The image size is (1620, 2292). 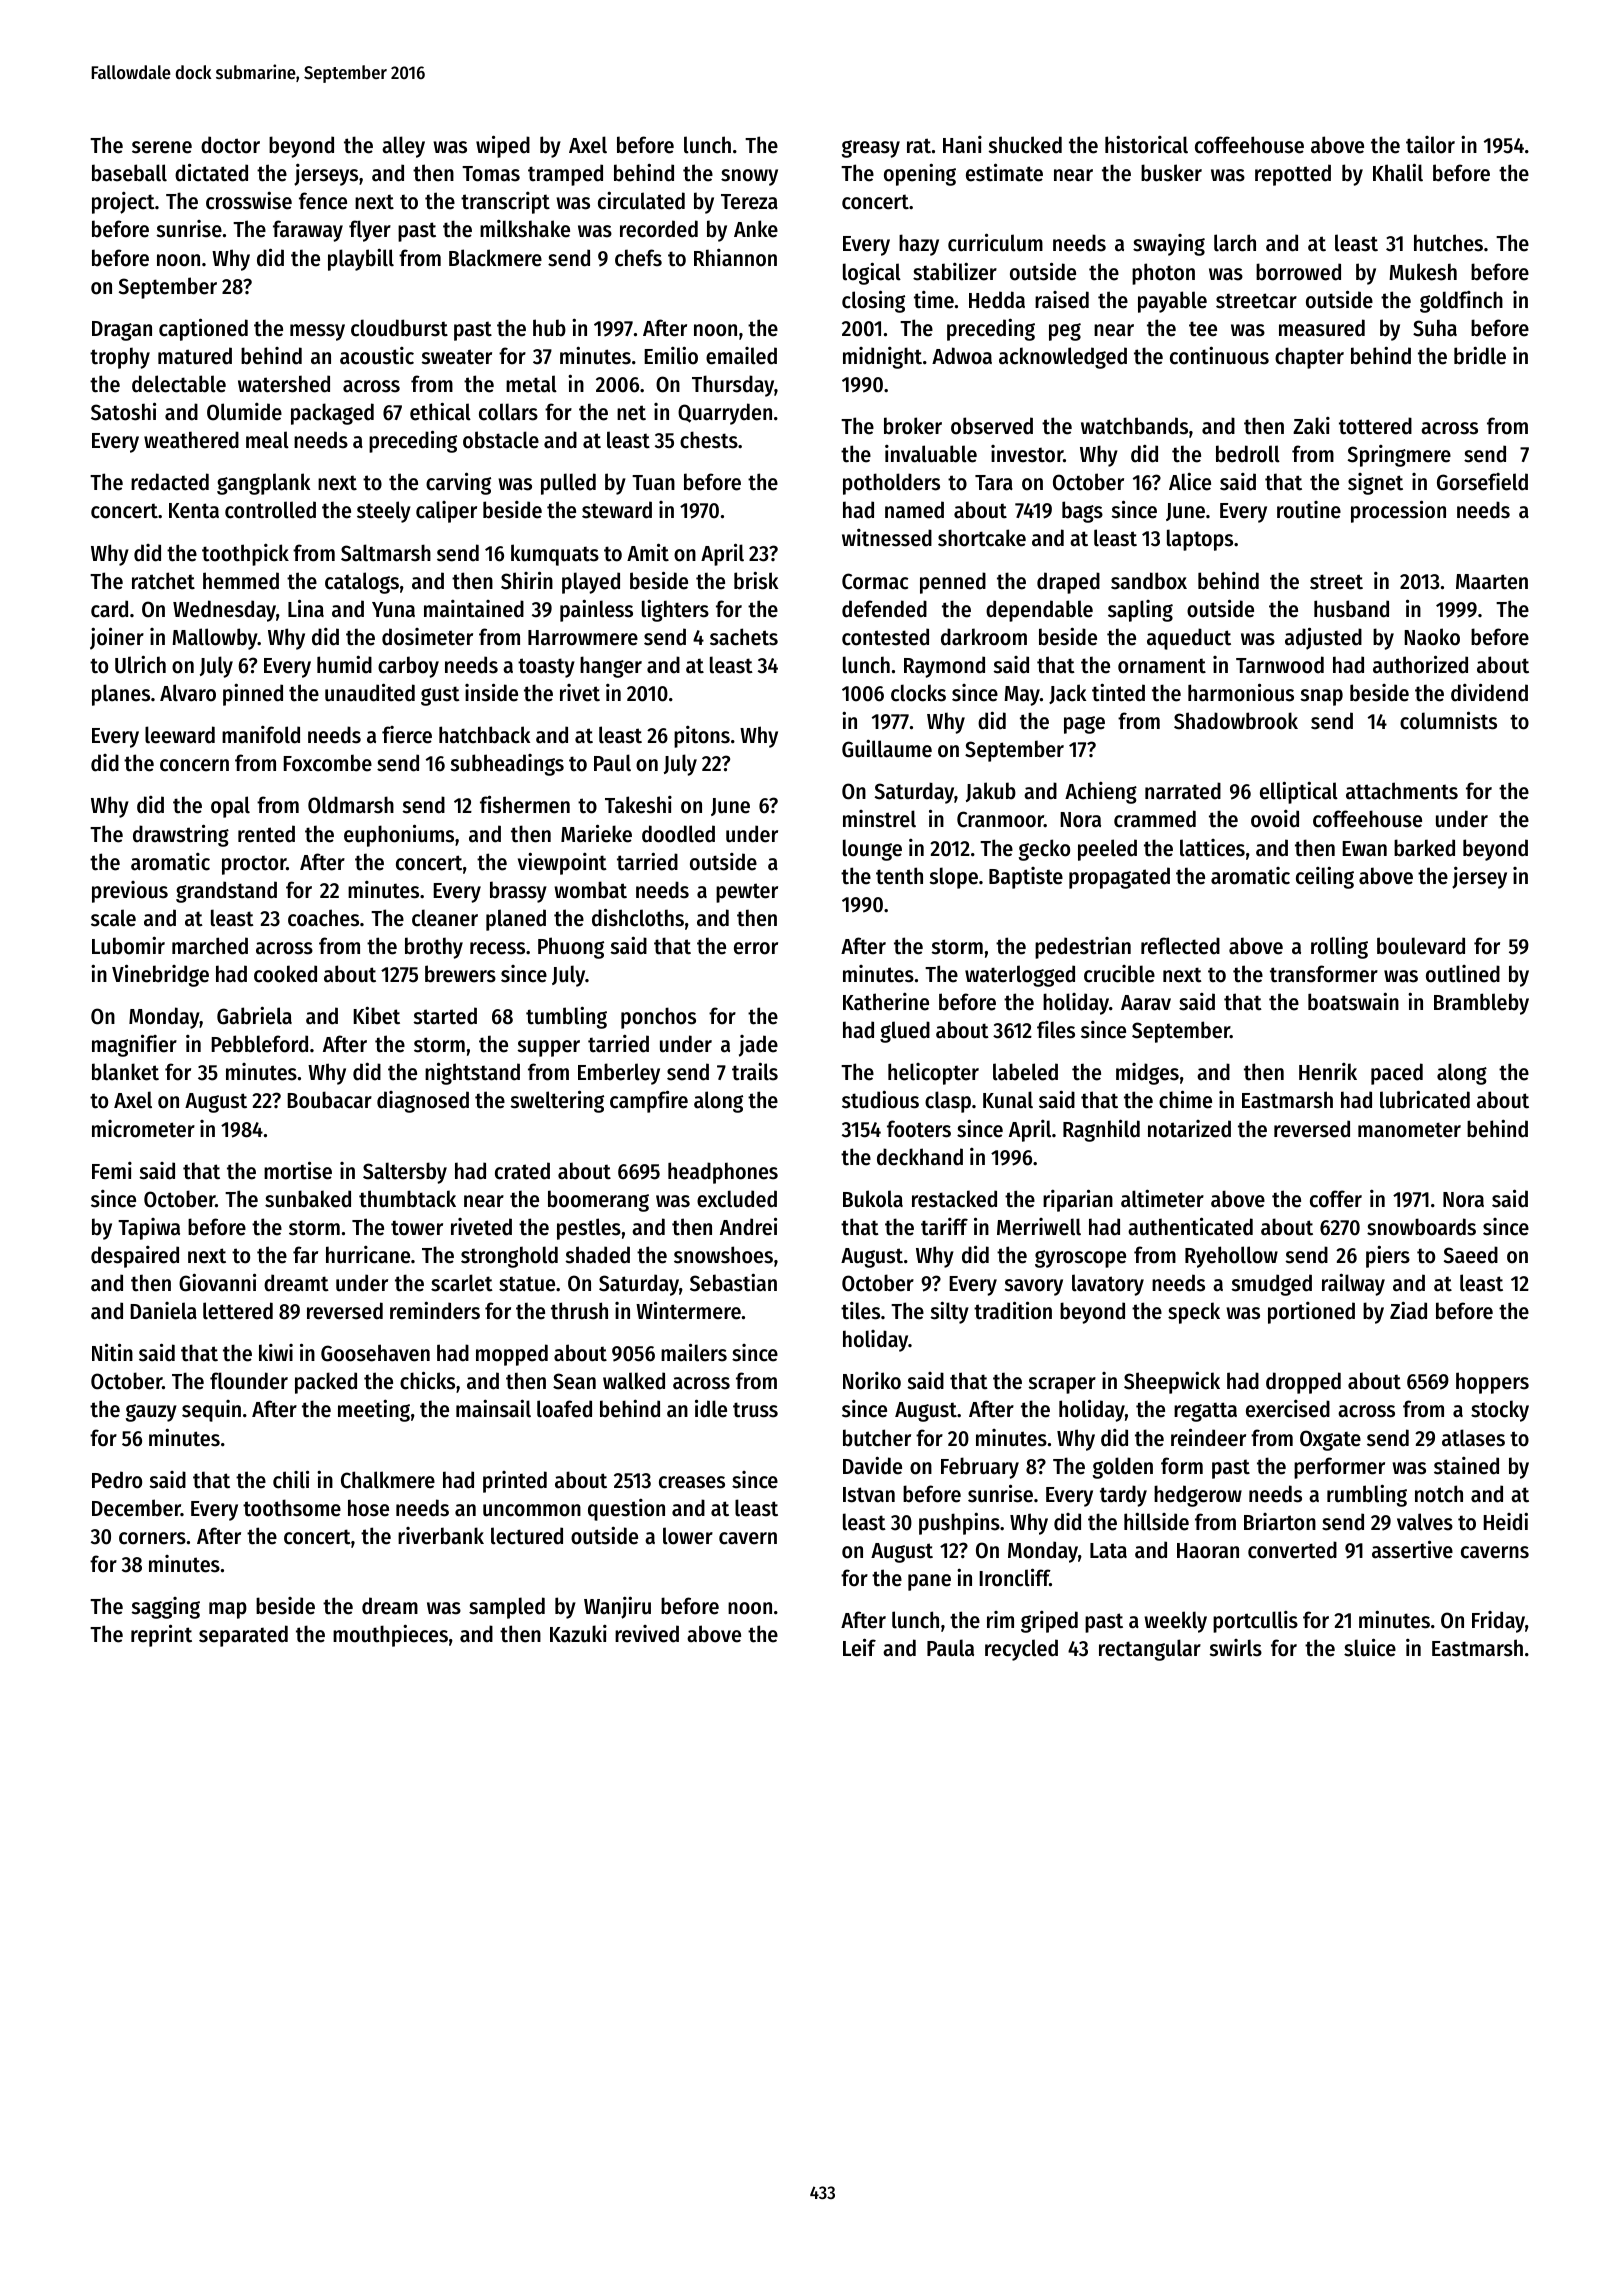 What do you see at coordinates (329, 1100) in the document?
I see `Boubacar` at bounding box center [329, 1100].
